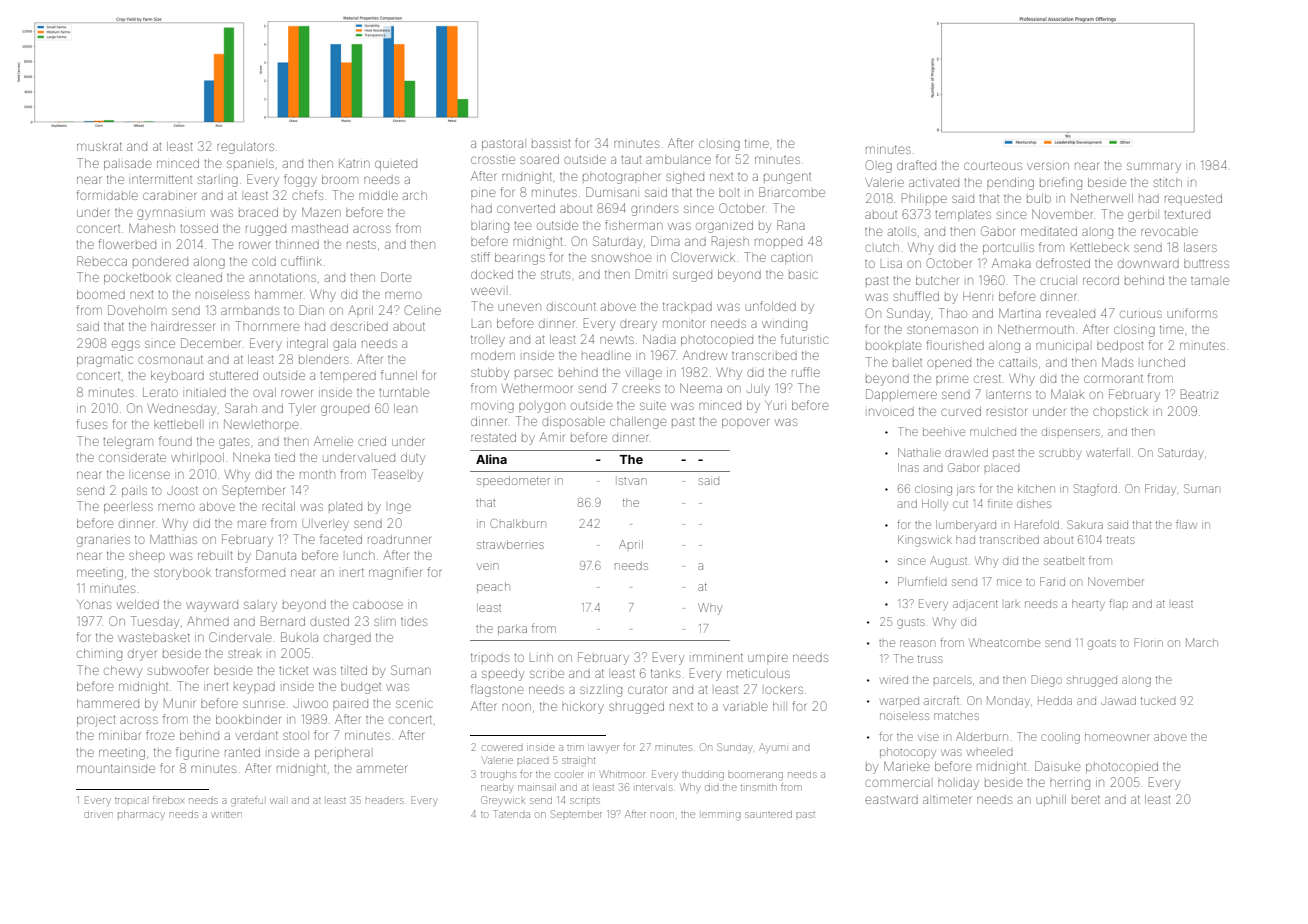 This image has height=924, width=1308. I want to click on stool, so click(295, 736).
